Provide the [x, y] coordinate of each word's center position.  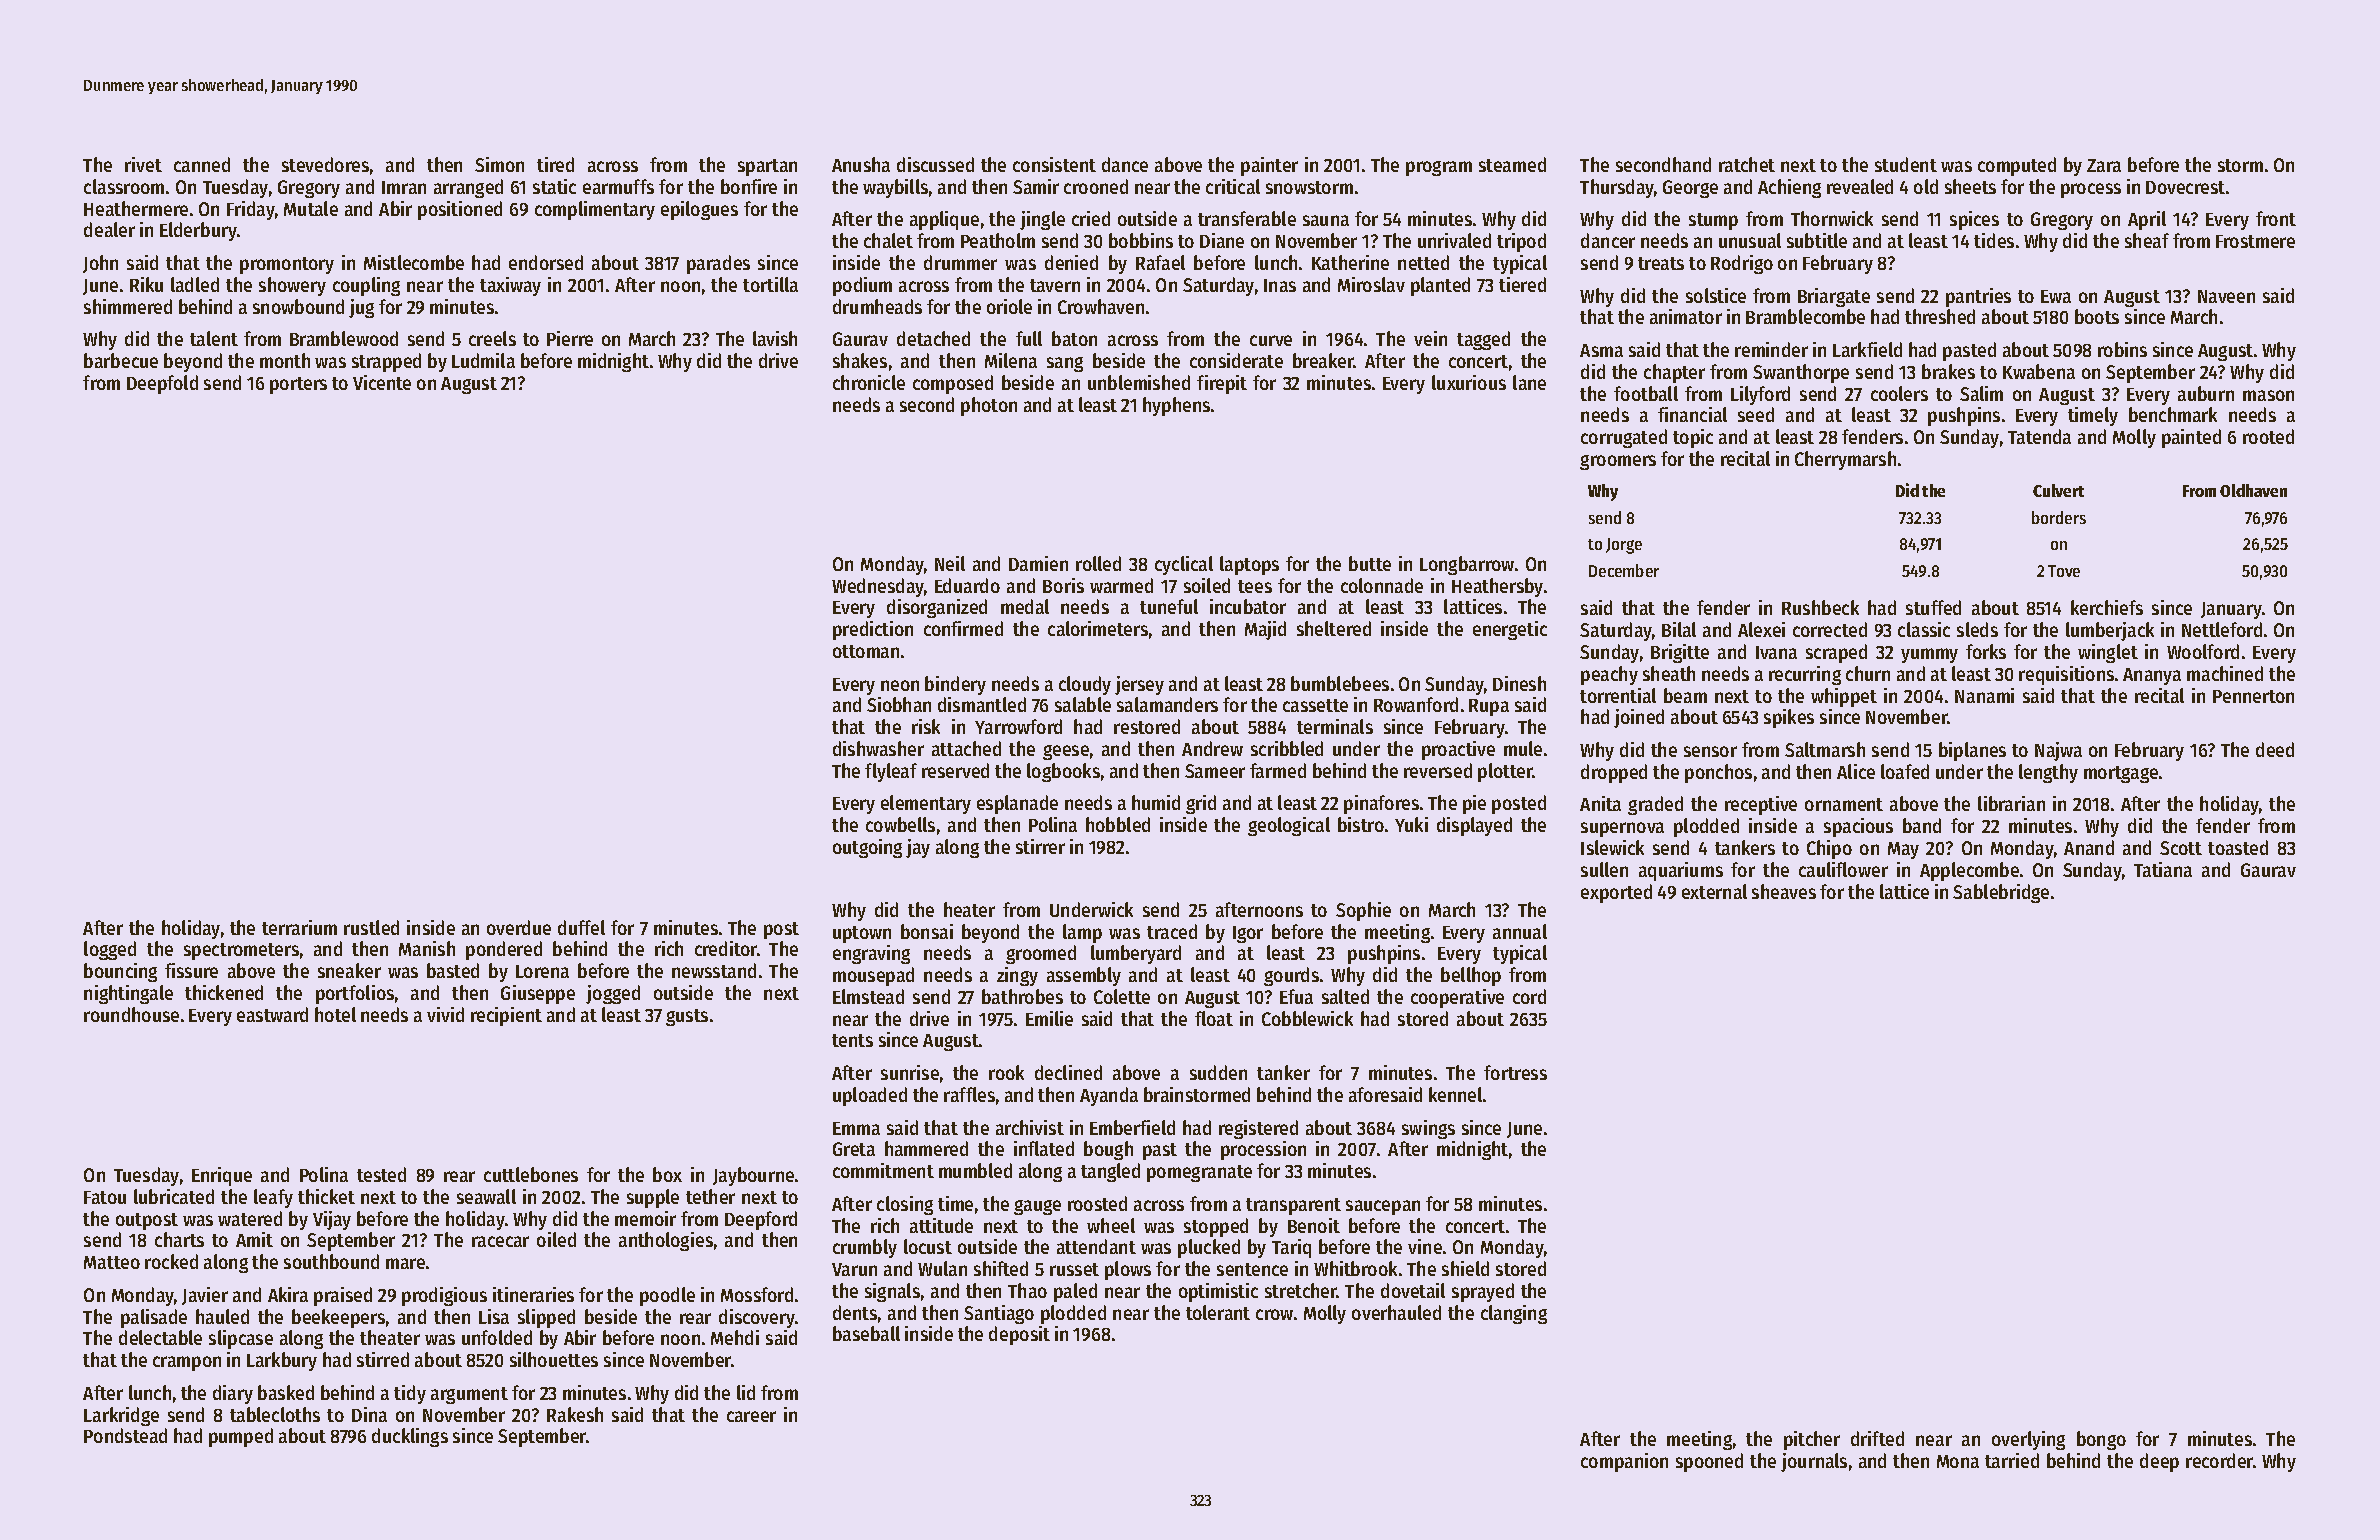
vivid [445, 1014]
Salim [1981, 393]
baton [1074, 338]
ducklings [410, 1437]
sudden [1218, 1072]
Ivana [1776, 652]
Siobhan [899, 704]
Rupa [1489, 707]
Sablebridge [2001, 893]
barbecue [121, 360]
